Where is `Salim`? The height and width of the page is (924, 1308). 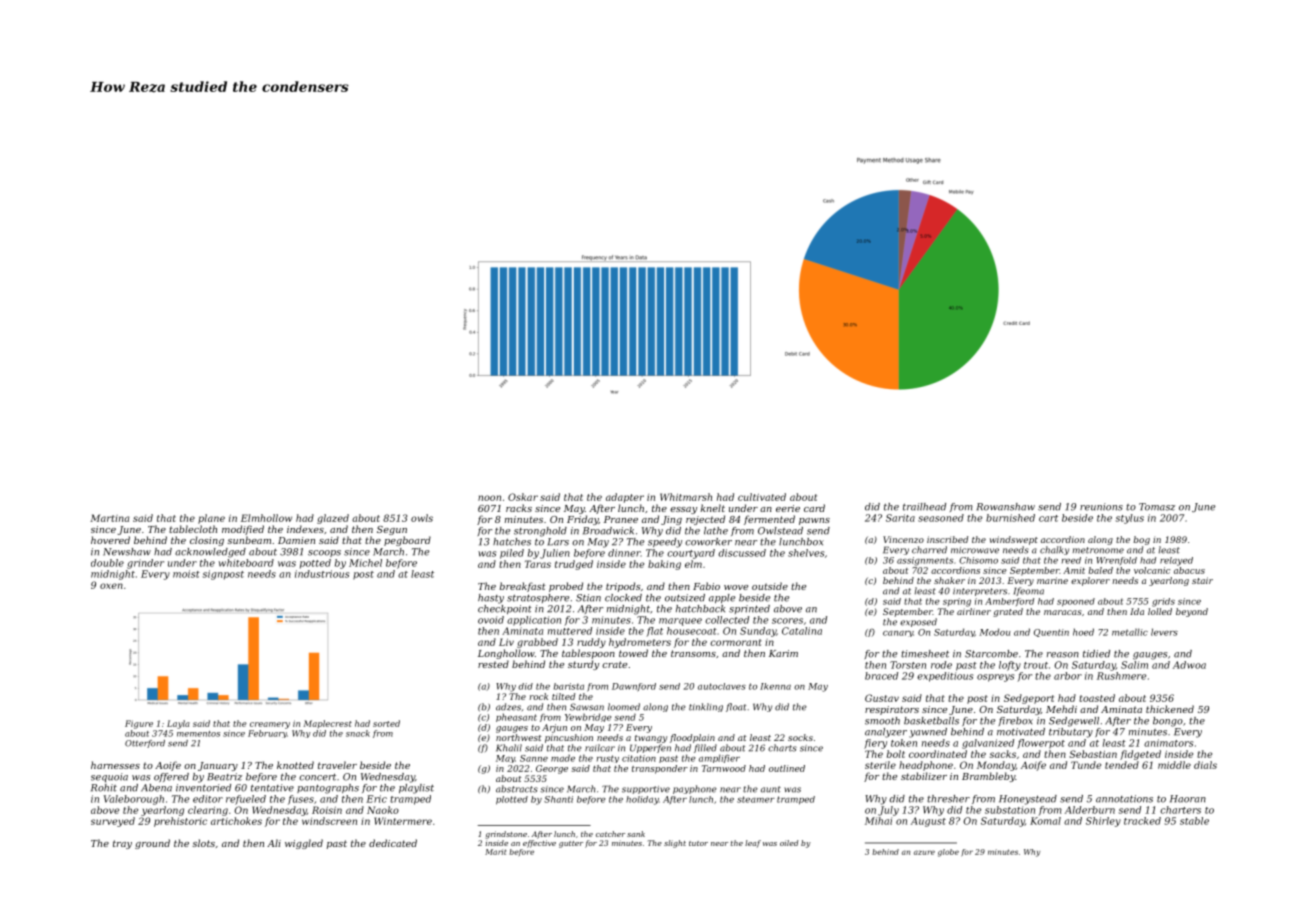 Salim is located at coordinates (1134, 665).
